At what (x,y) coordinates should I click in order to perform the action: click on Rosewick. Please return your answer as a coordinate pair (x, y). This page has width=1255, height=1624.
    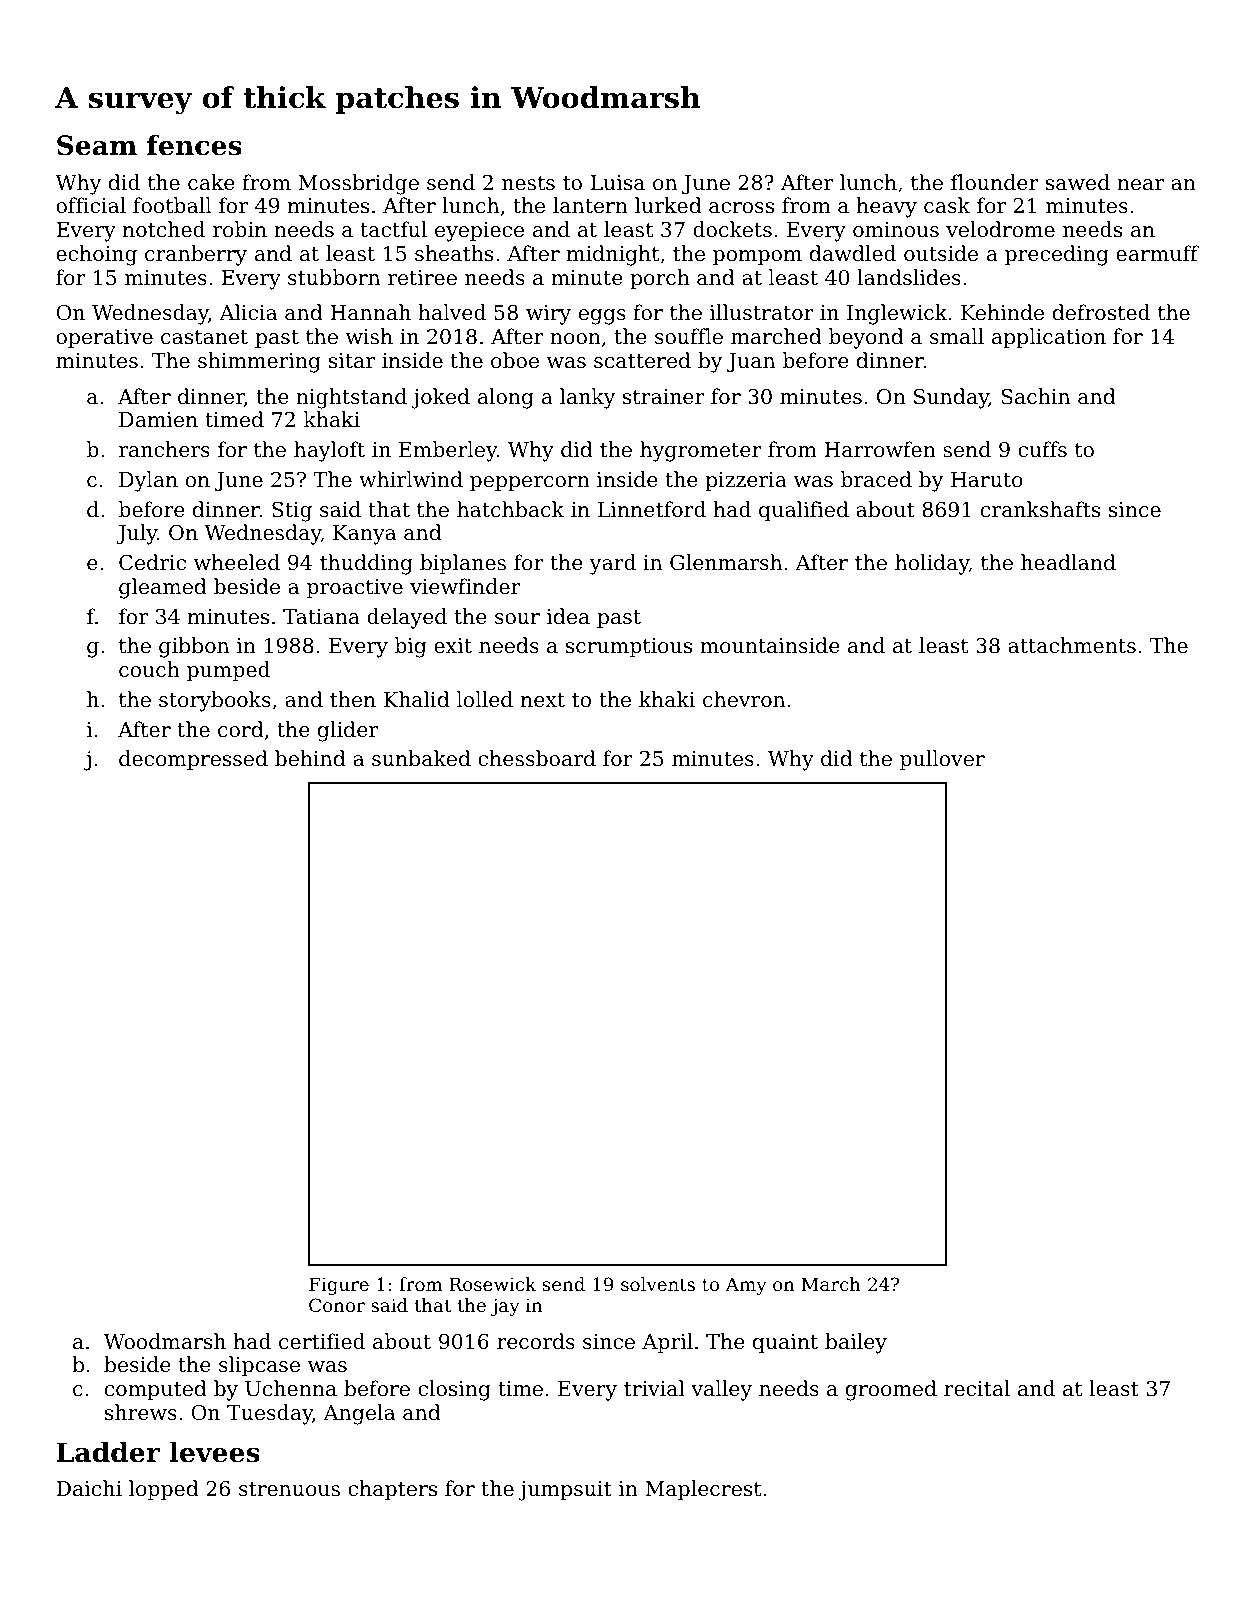
    Looking at the image, I should click on (492, 1284).
